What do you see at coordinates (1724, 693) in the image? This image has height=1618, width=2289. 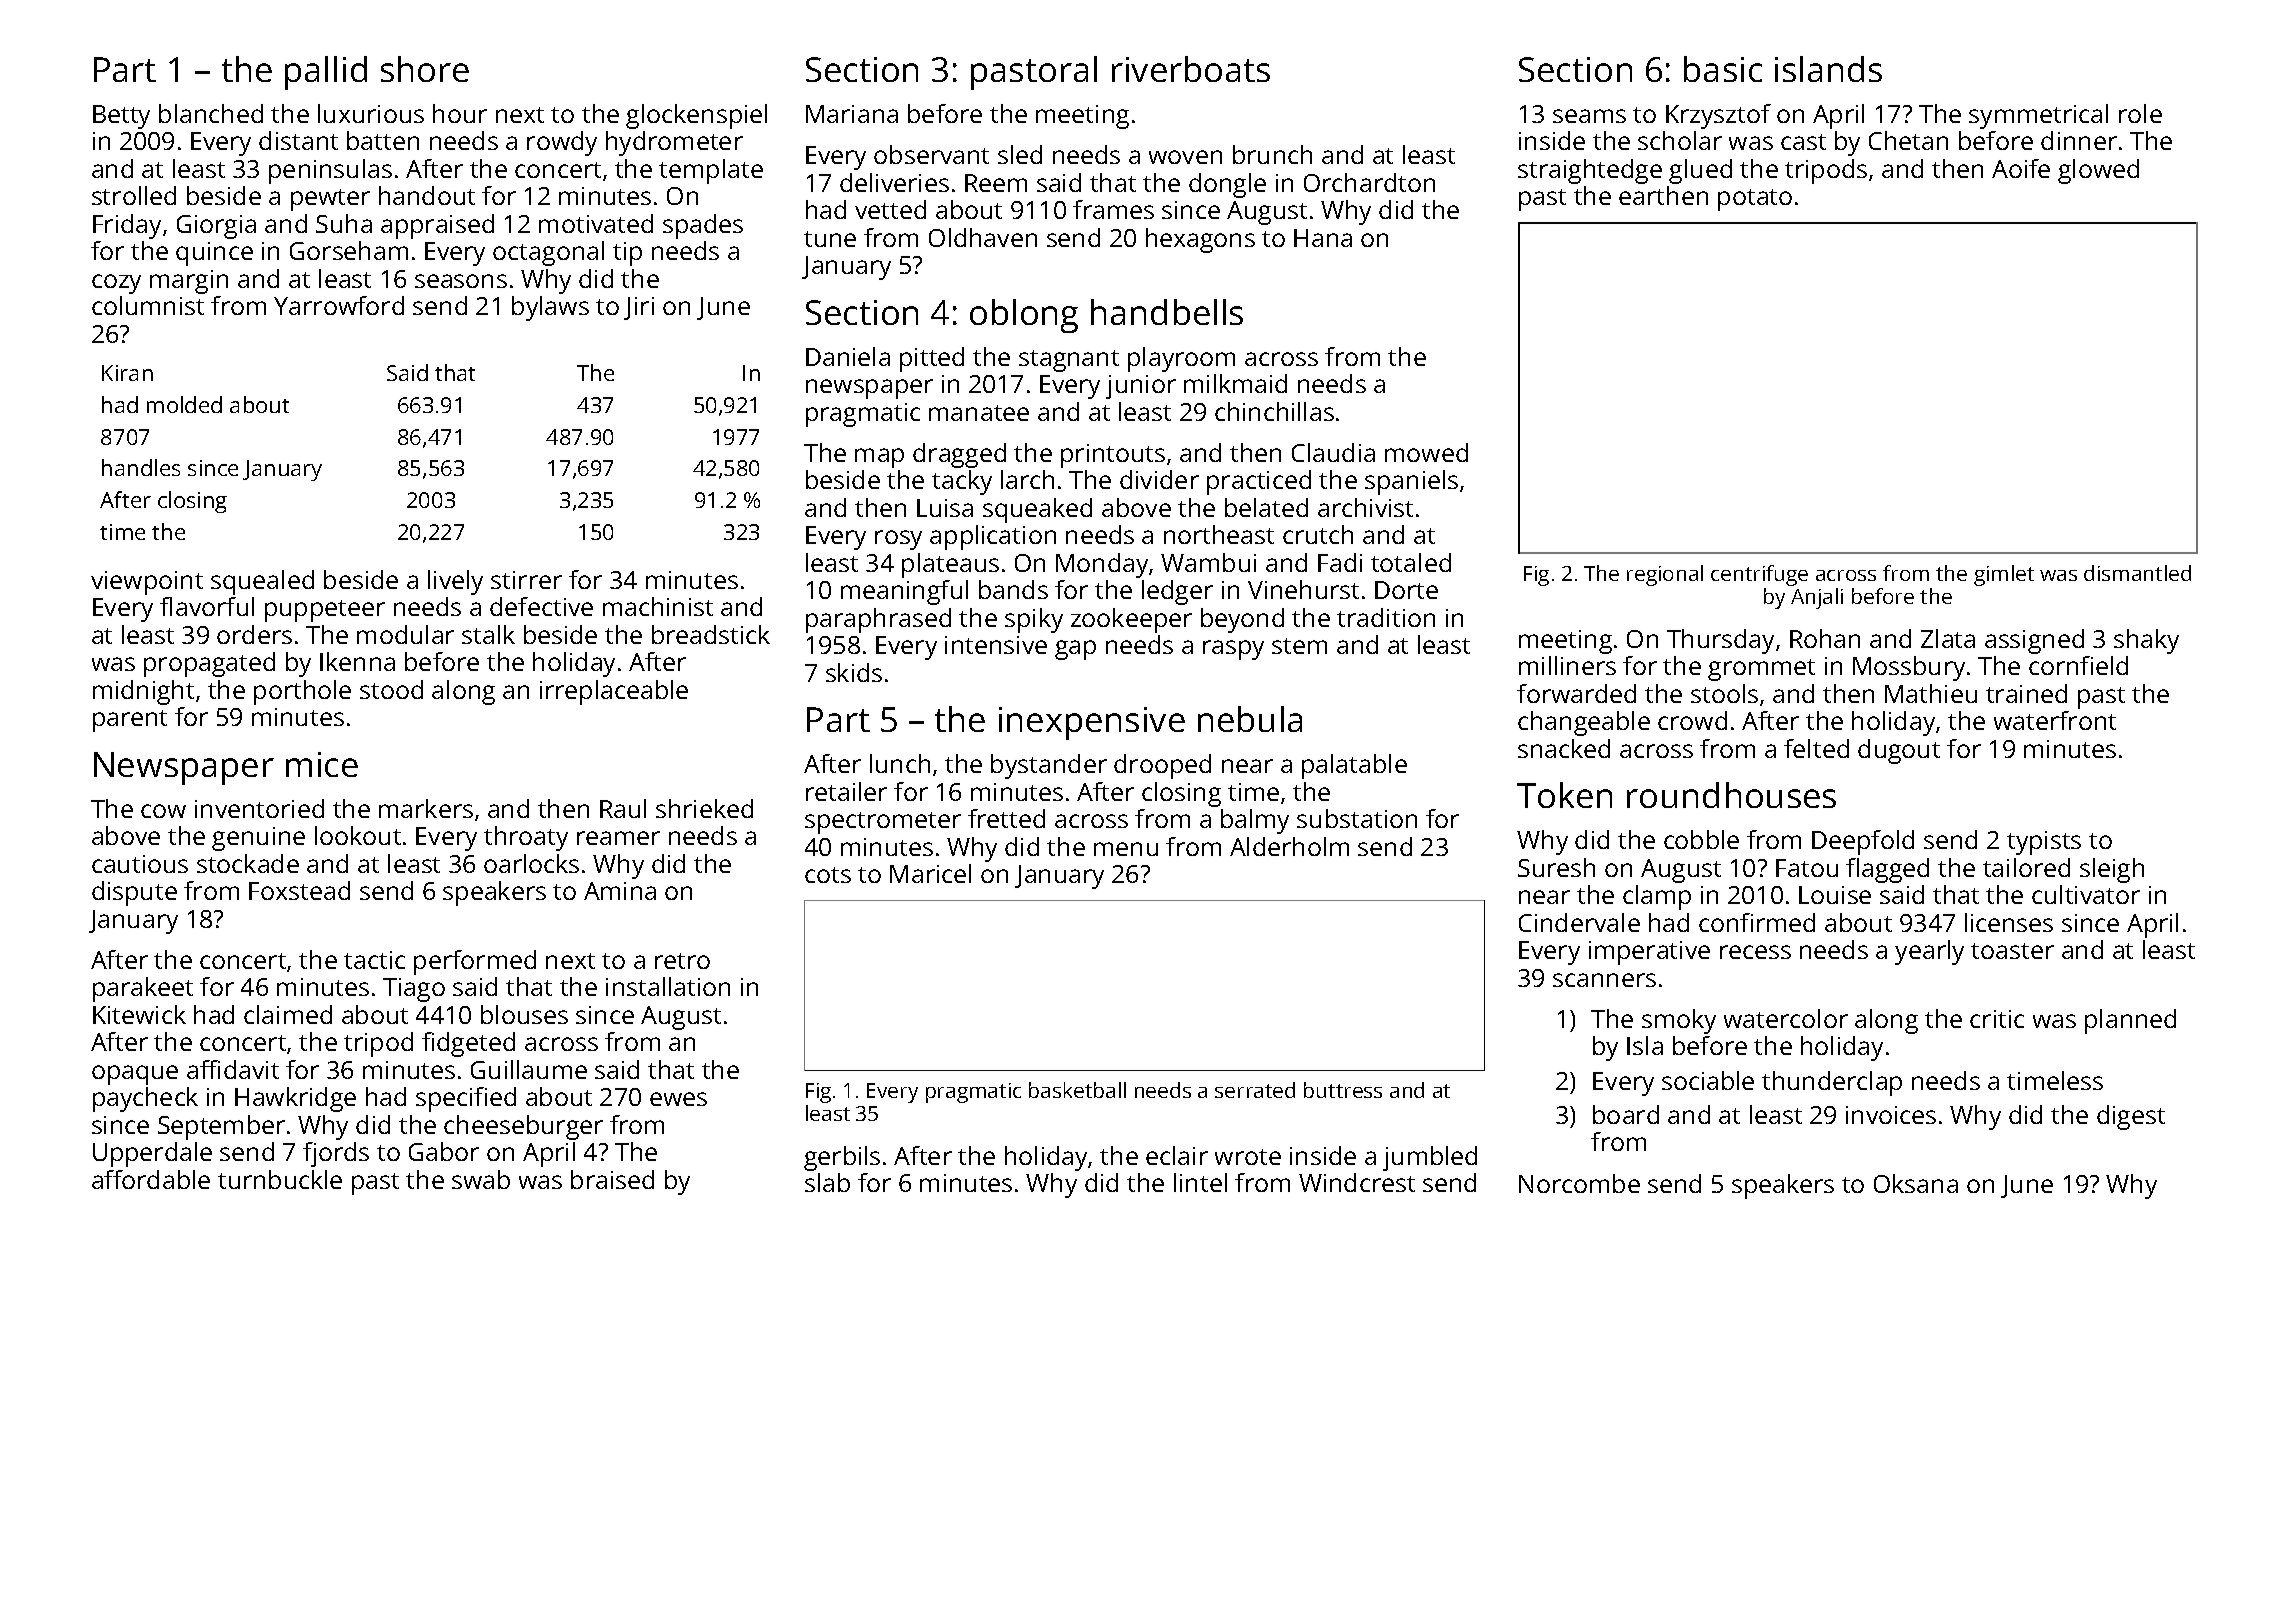 I see `stools` at bounding box center [1724, 693].
